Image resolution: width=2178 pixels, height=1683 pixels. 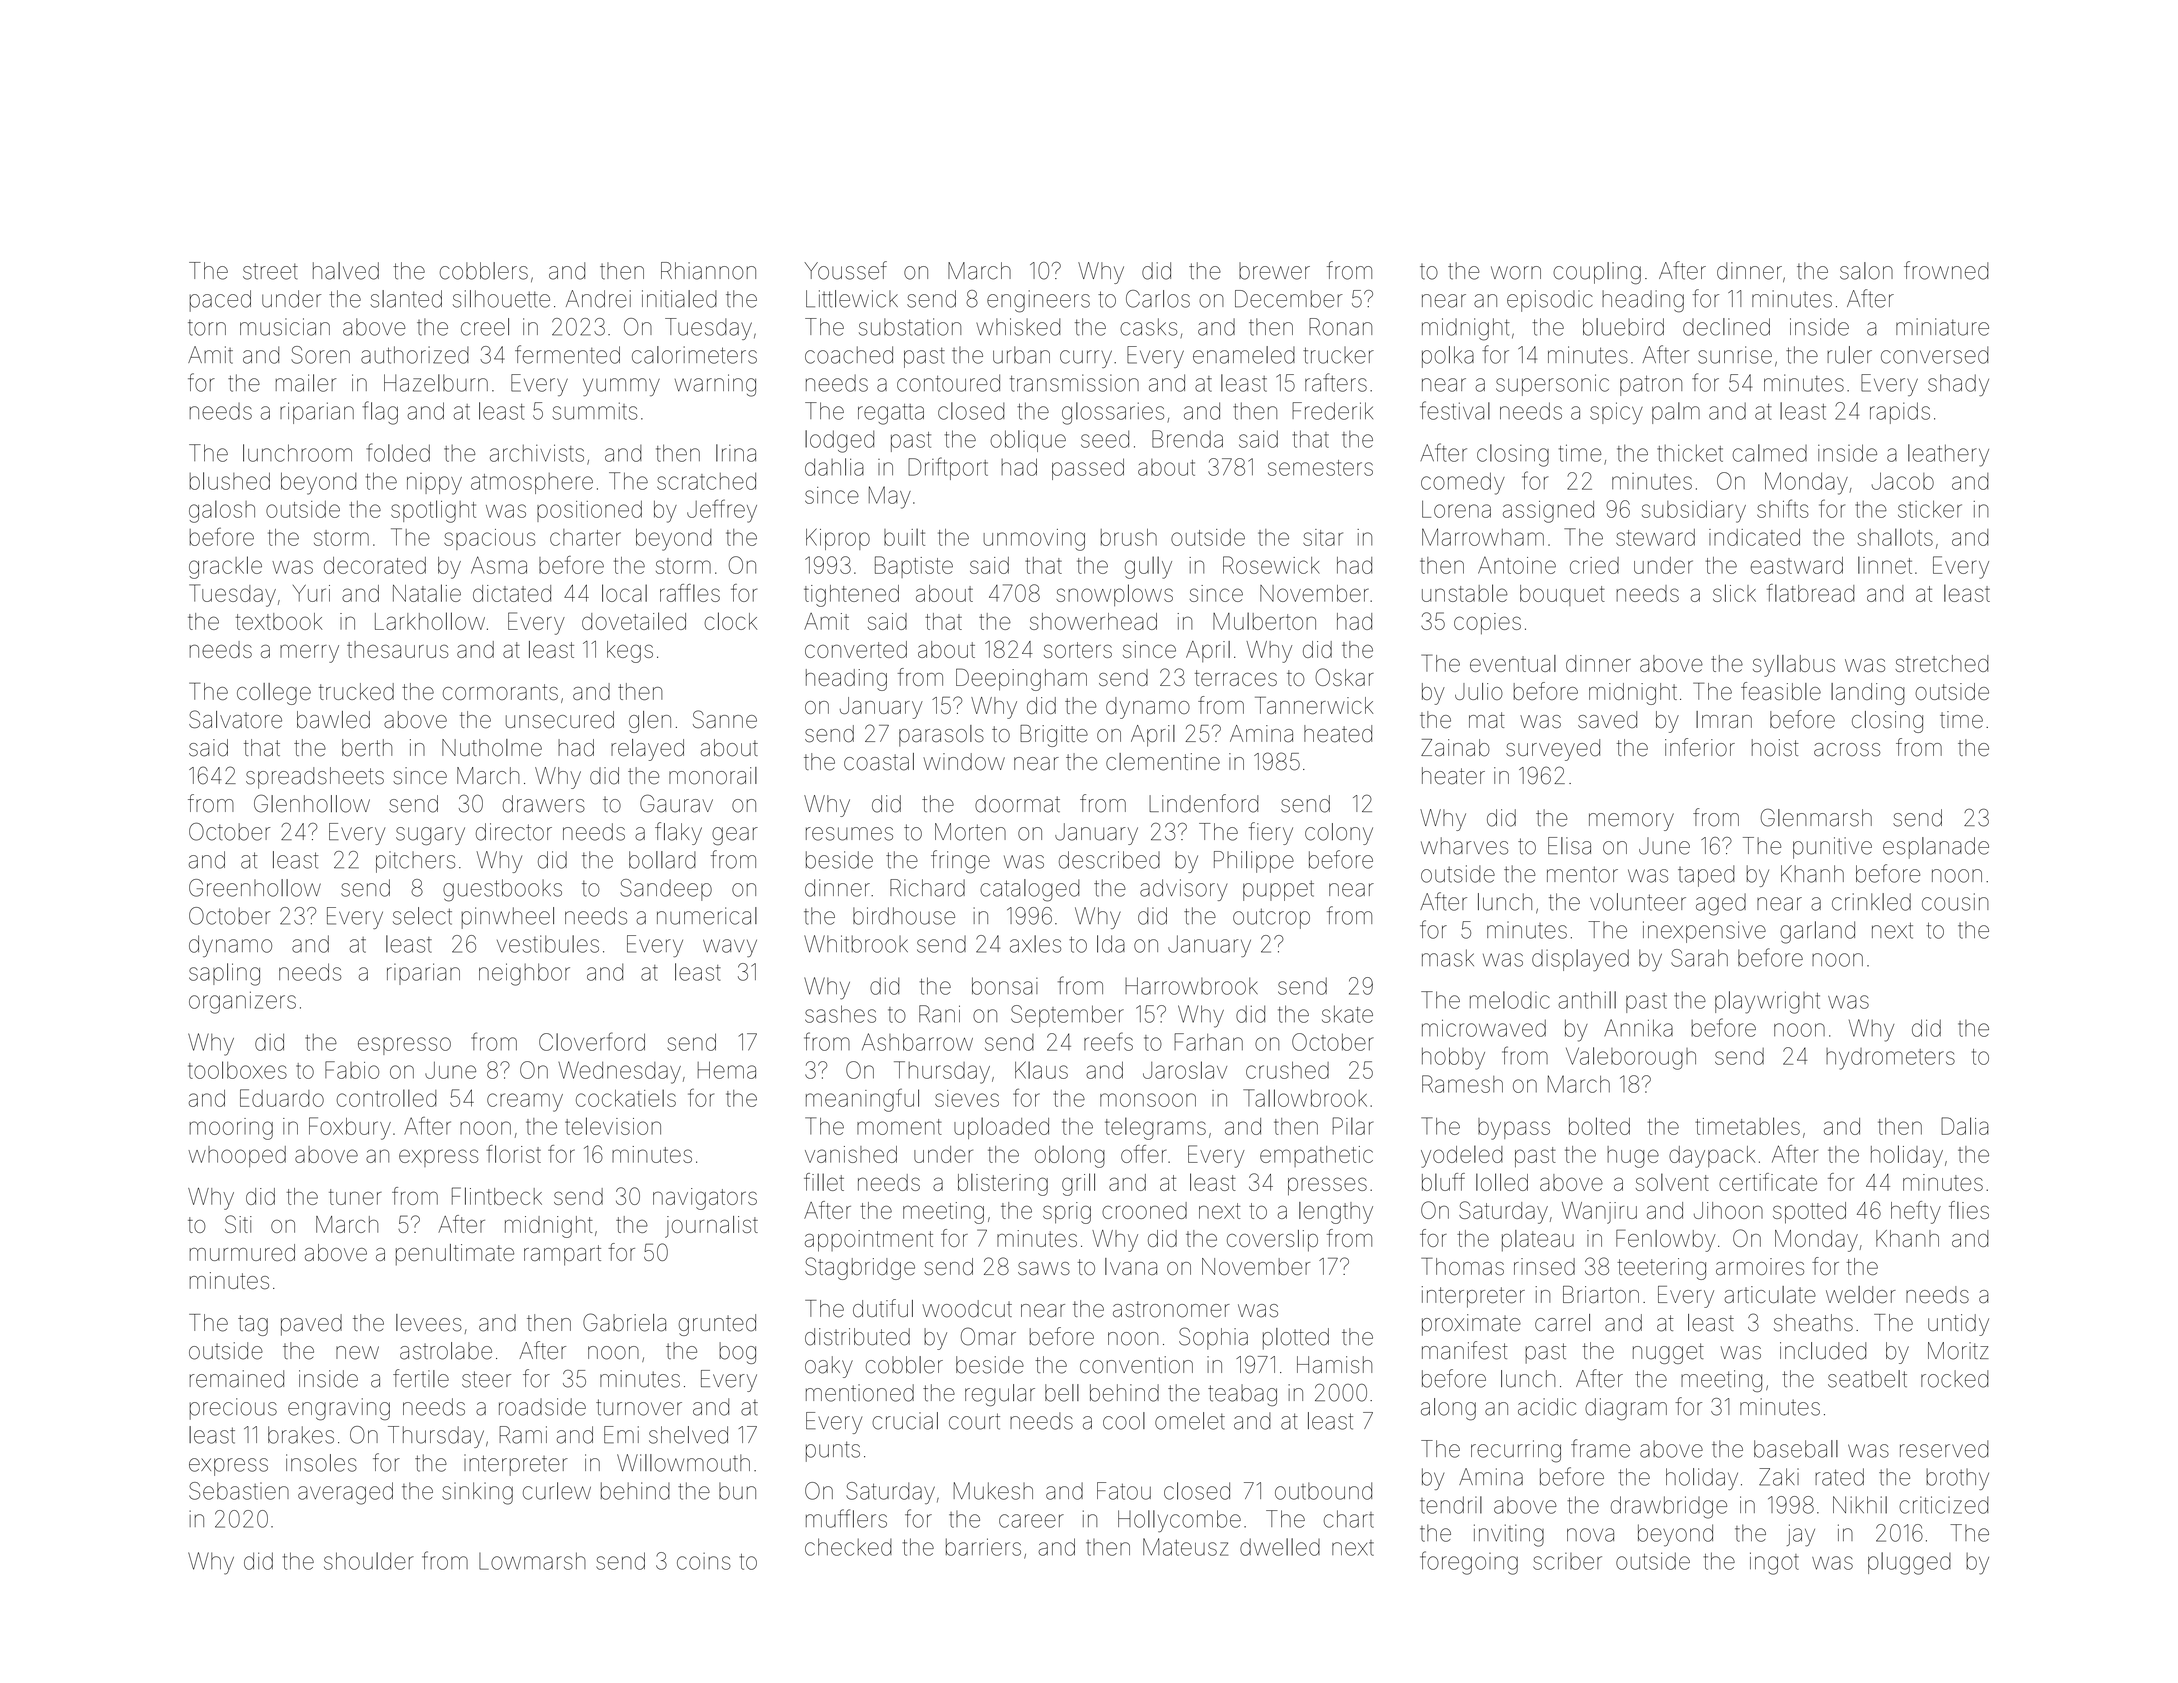 I want to click on street, so click(x=270, y=271).
